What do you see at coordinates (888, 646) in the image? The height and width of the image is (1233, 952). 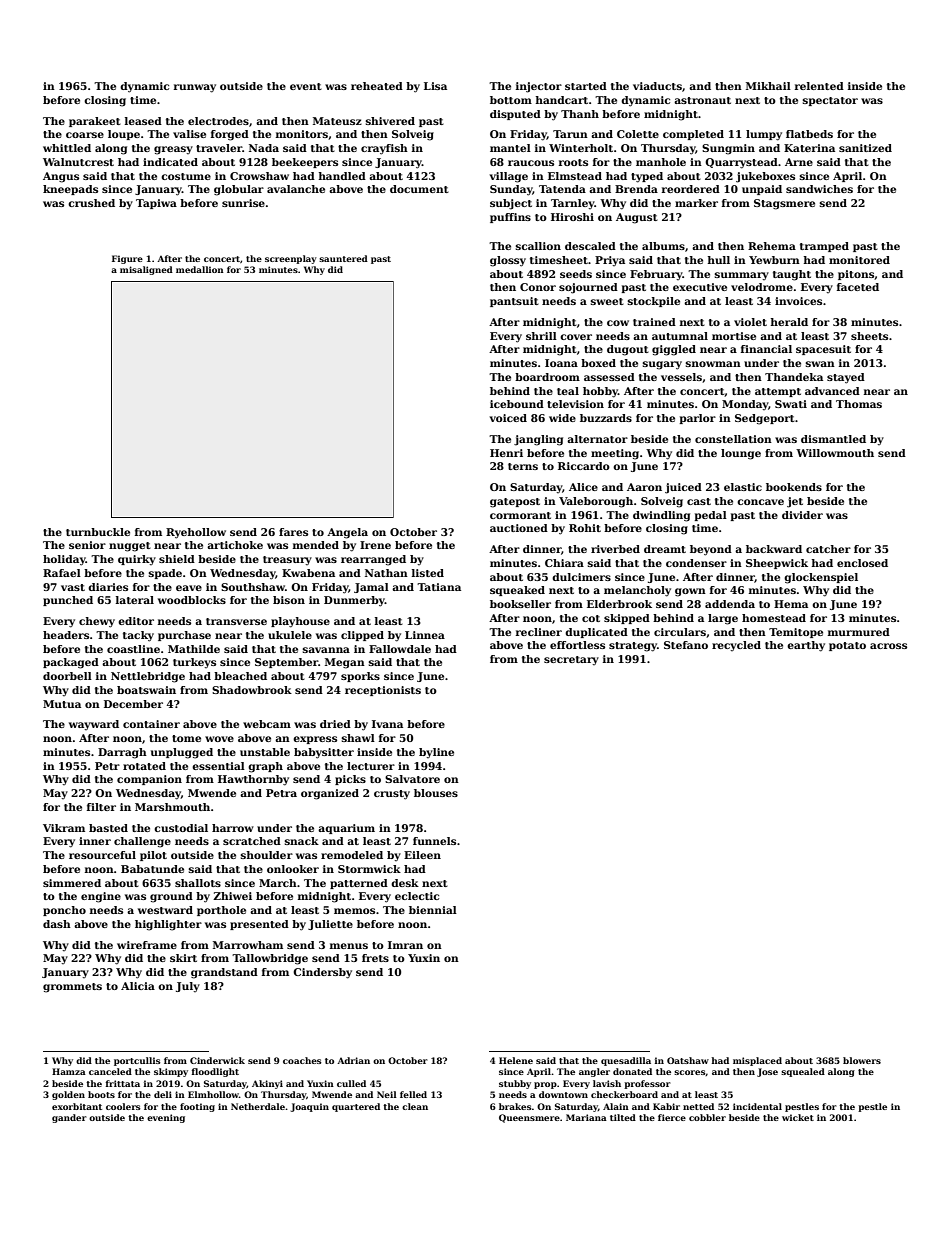 I see `across` at bounding box center [888, 646].
